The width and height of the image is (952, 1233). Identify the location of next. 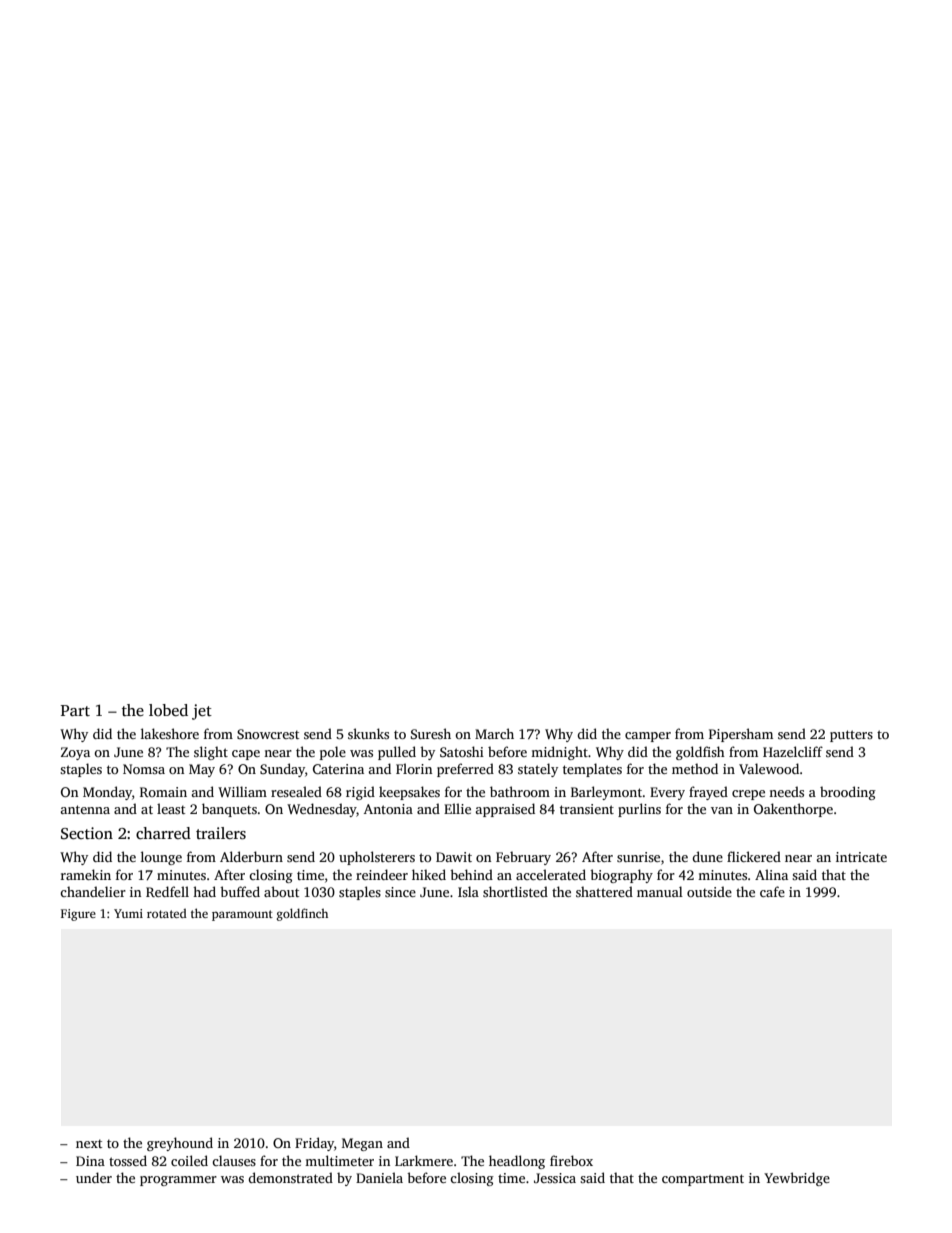
(89, 1143).
